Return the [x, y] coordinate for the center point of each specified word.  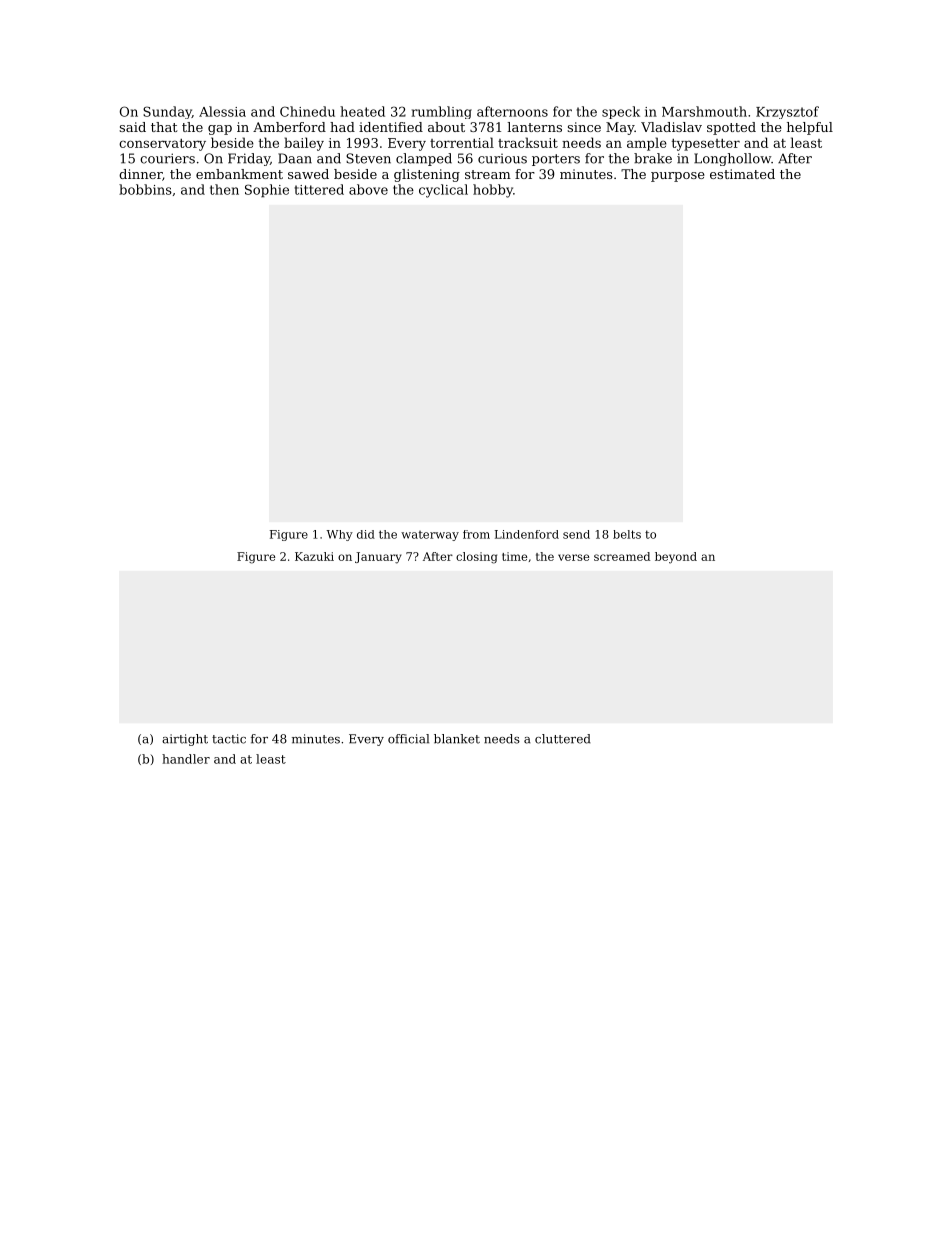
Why [339, 535]
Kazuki [314, 556]
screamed [622, 556]
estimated [742, 174]
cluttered [563, 739]
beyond [676, 558]
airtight [185, 740]
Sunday [167, 112]
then [224, 189]
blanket [457, 739]
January [378, 558]
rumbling [442, 112]
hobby [493, 191]
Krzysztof [787, 112]
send [576, 534]
